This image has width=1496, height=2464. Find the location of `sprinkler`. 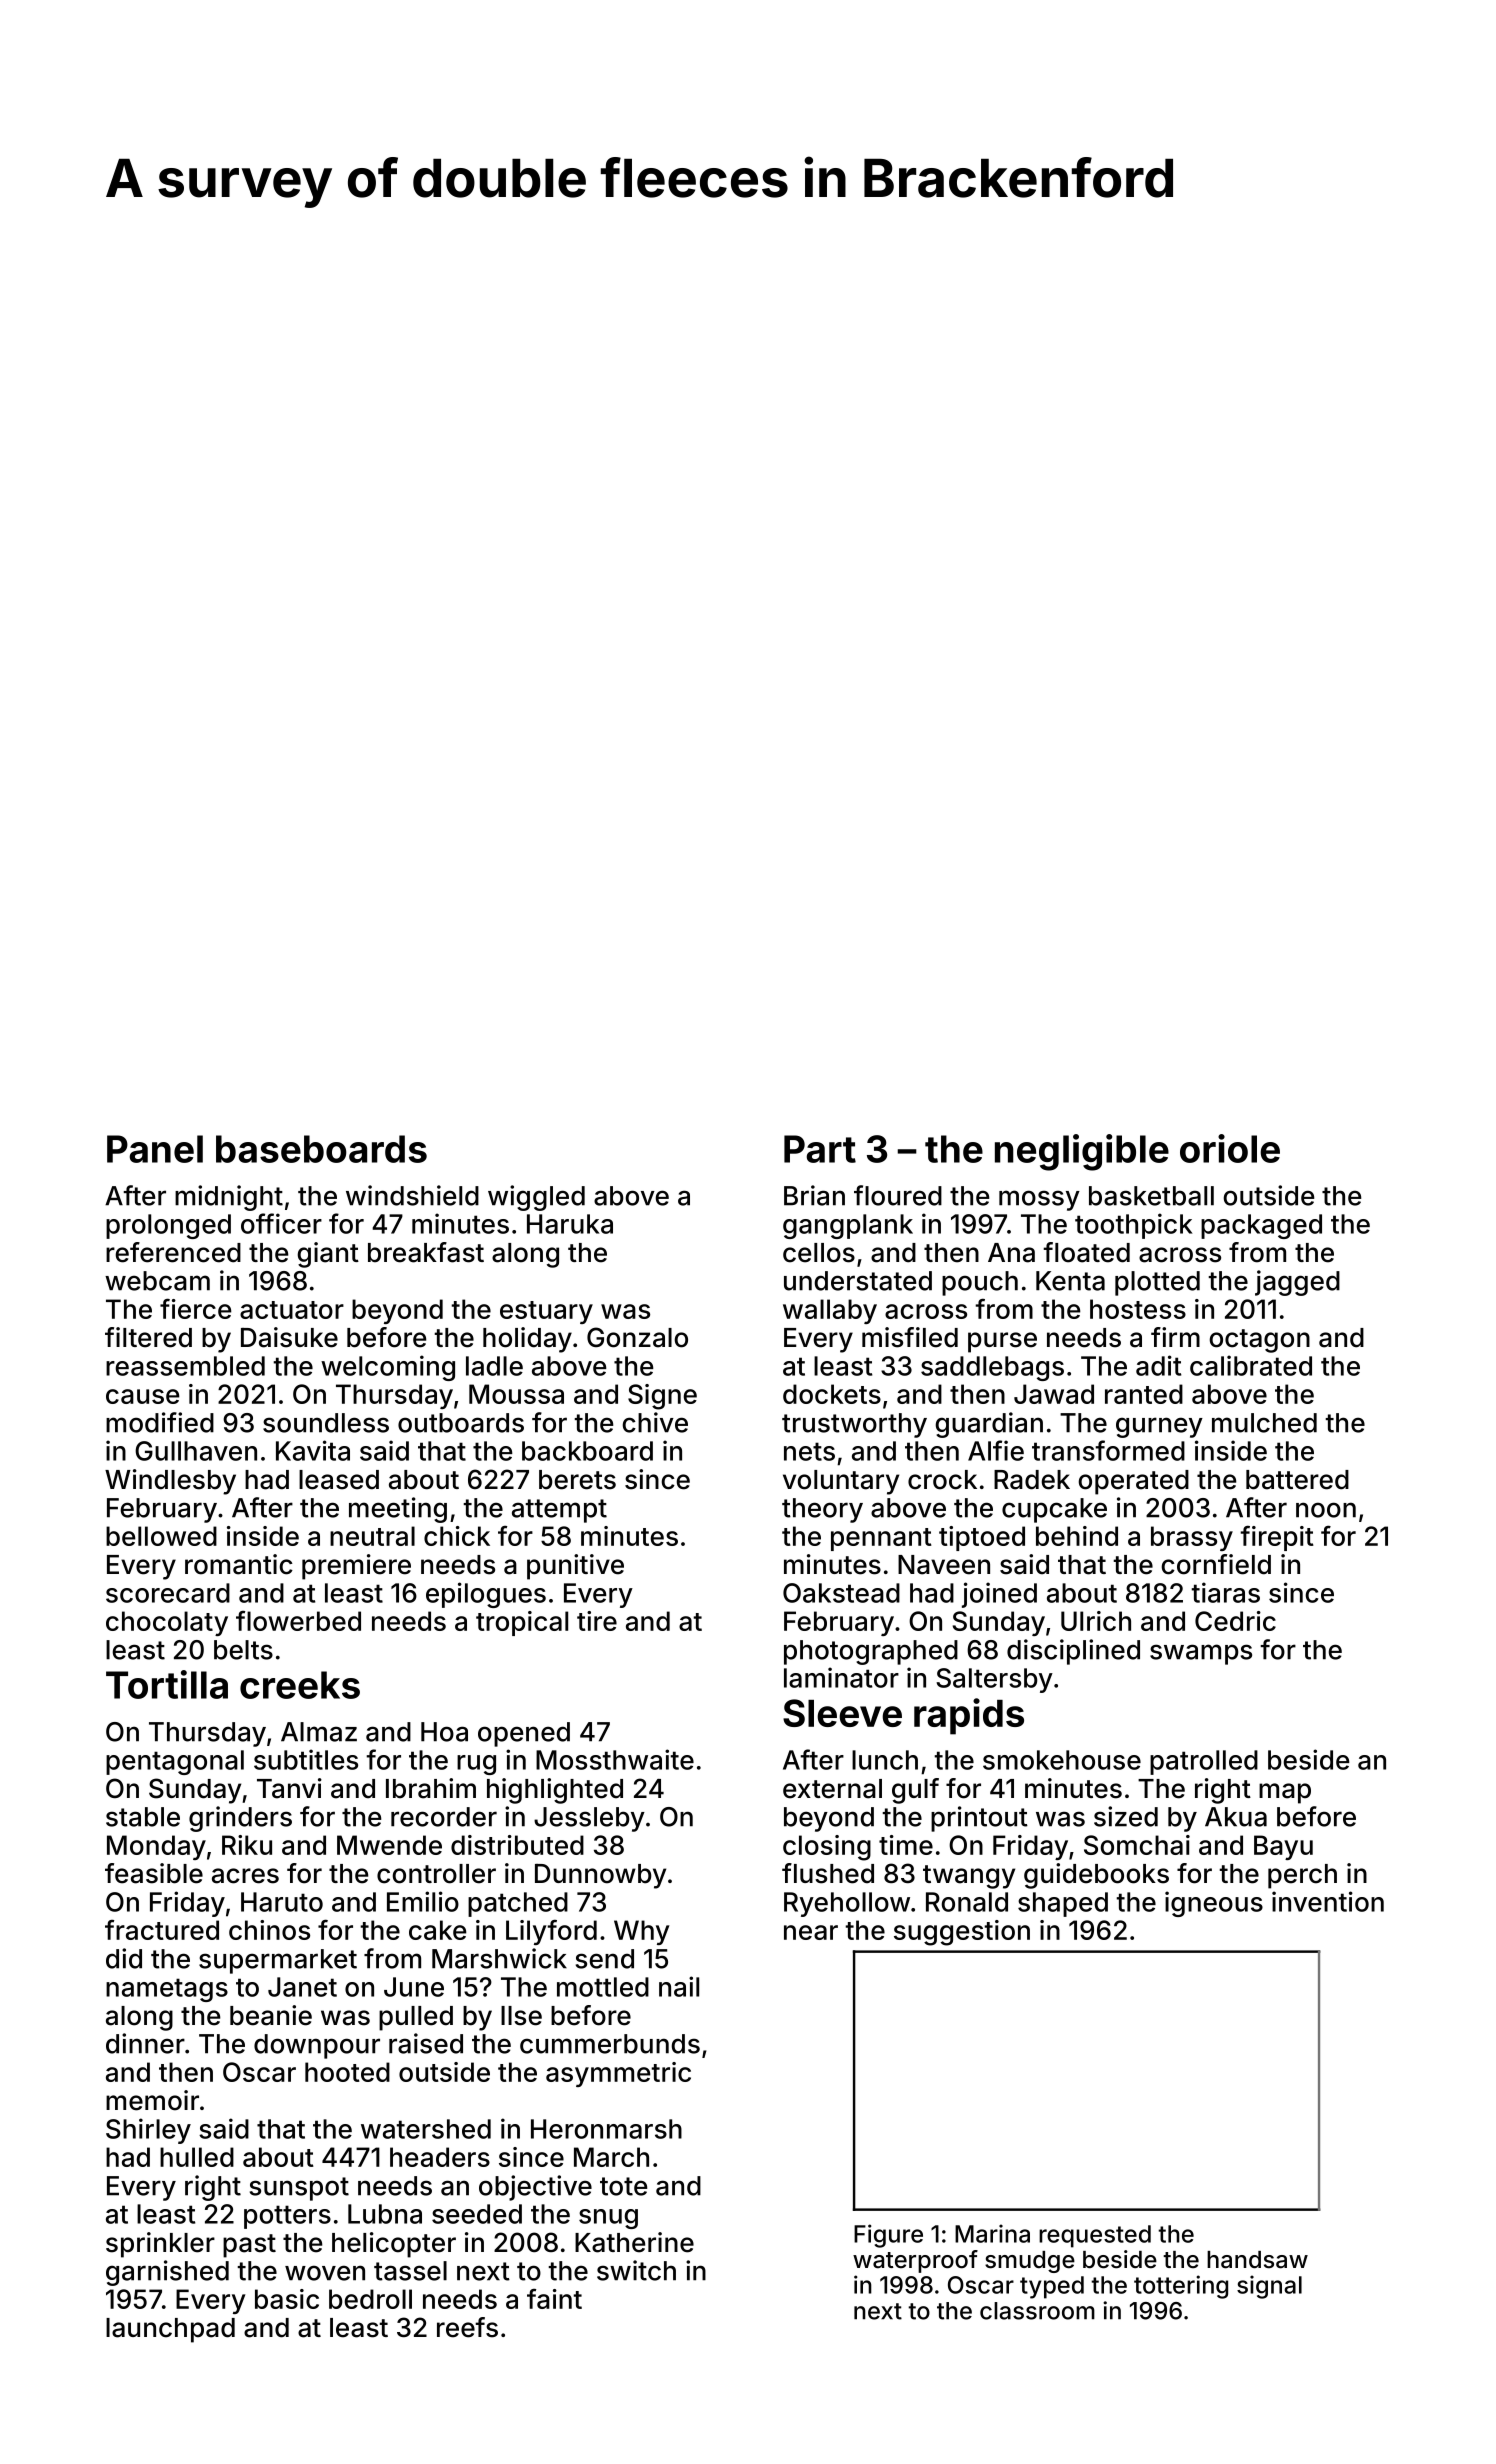

sprinkler is located at coordinates (160, 2245).
